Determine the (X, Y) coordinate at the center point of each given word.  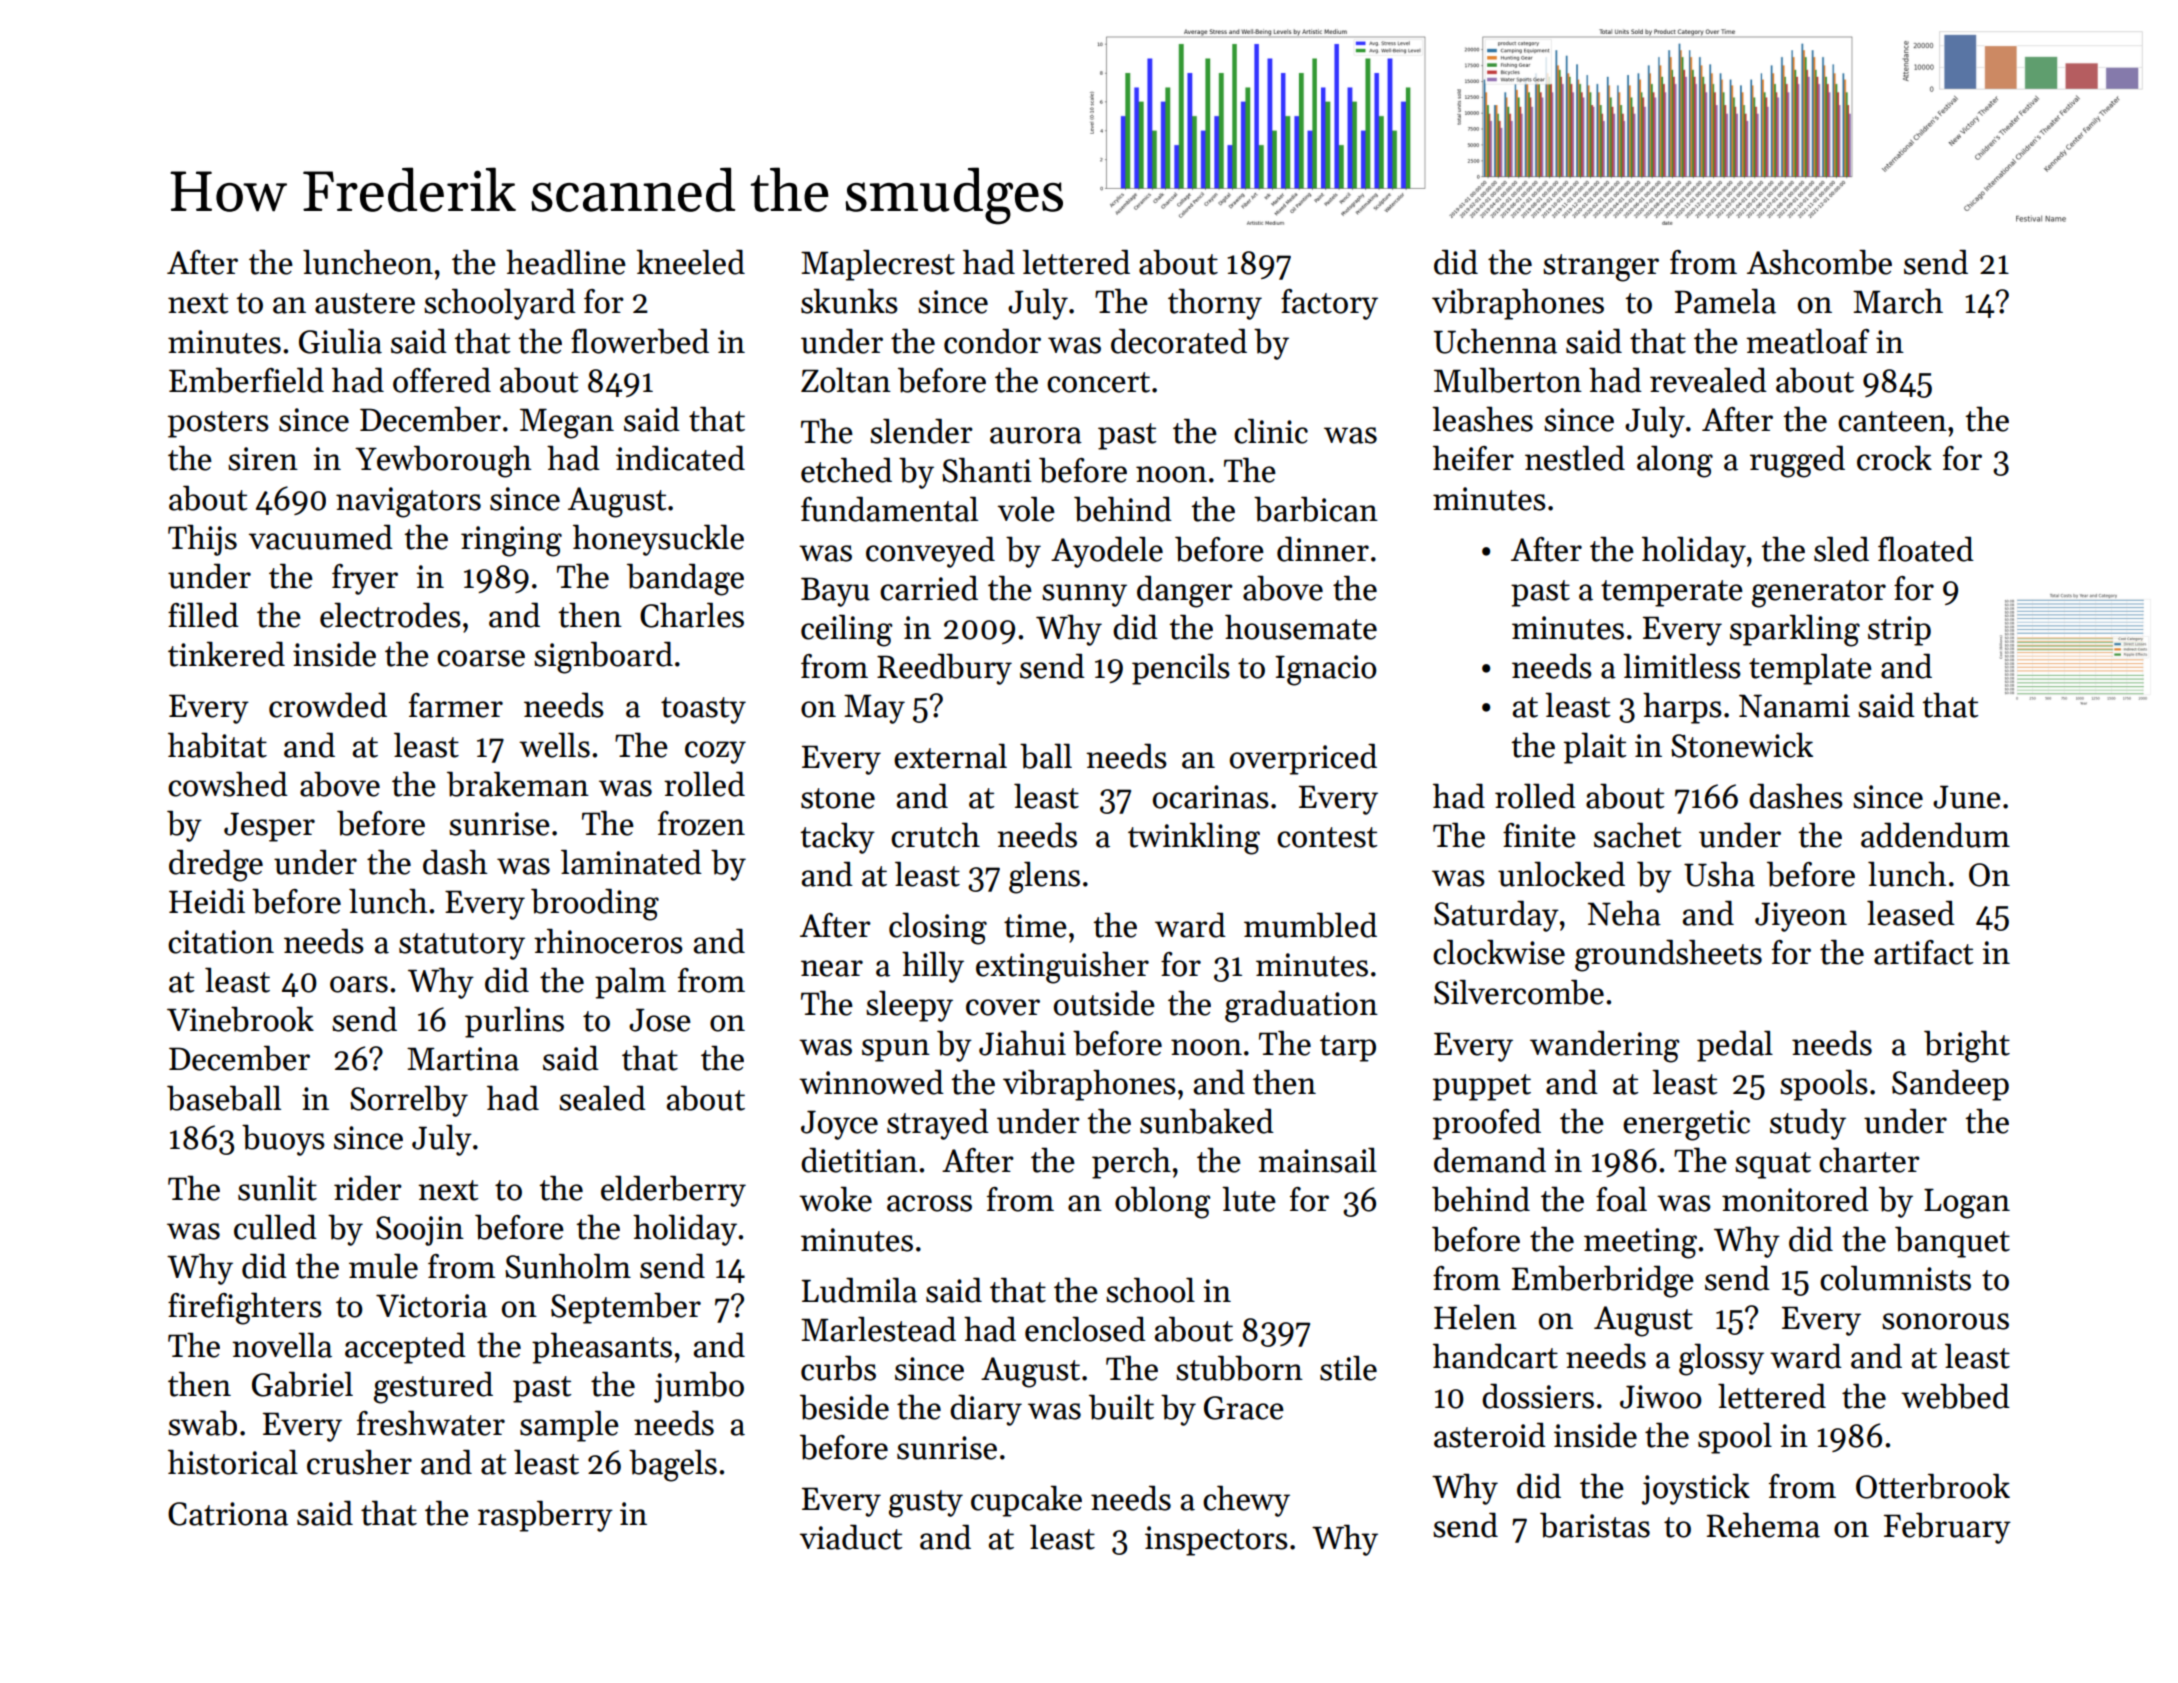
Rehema (1763, 1525)
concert (1098, 382)
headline (566, 262)
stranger (1601, 268)
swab (202, 1423)
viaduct (851, 1537)
